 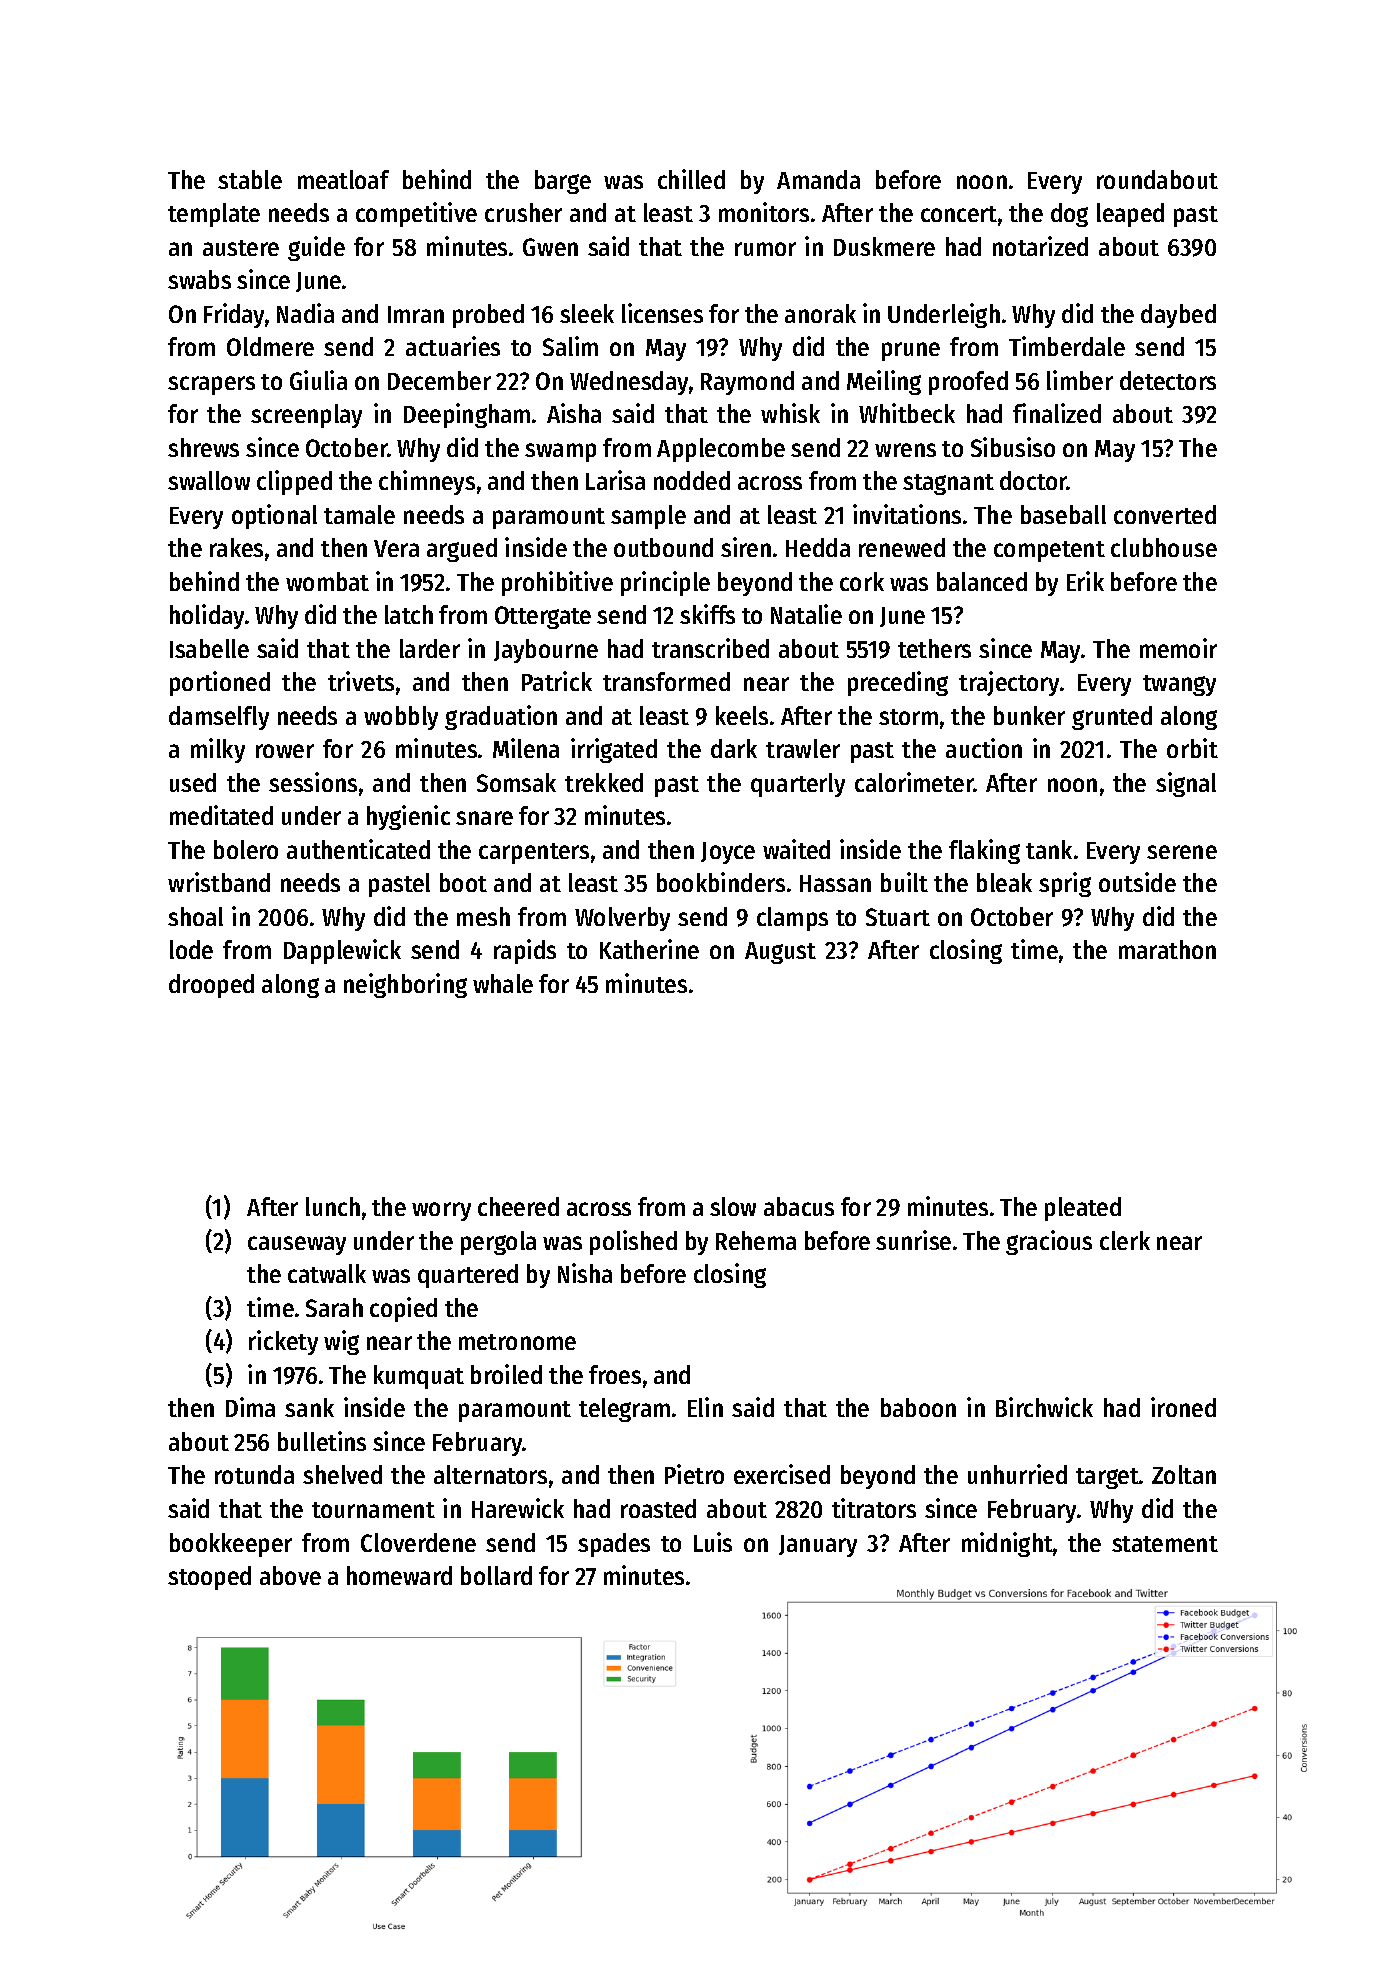 I want to click on bunker, so click(x=1029, y=715).
